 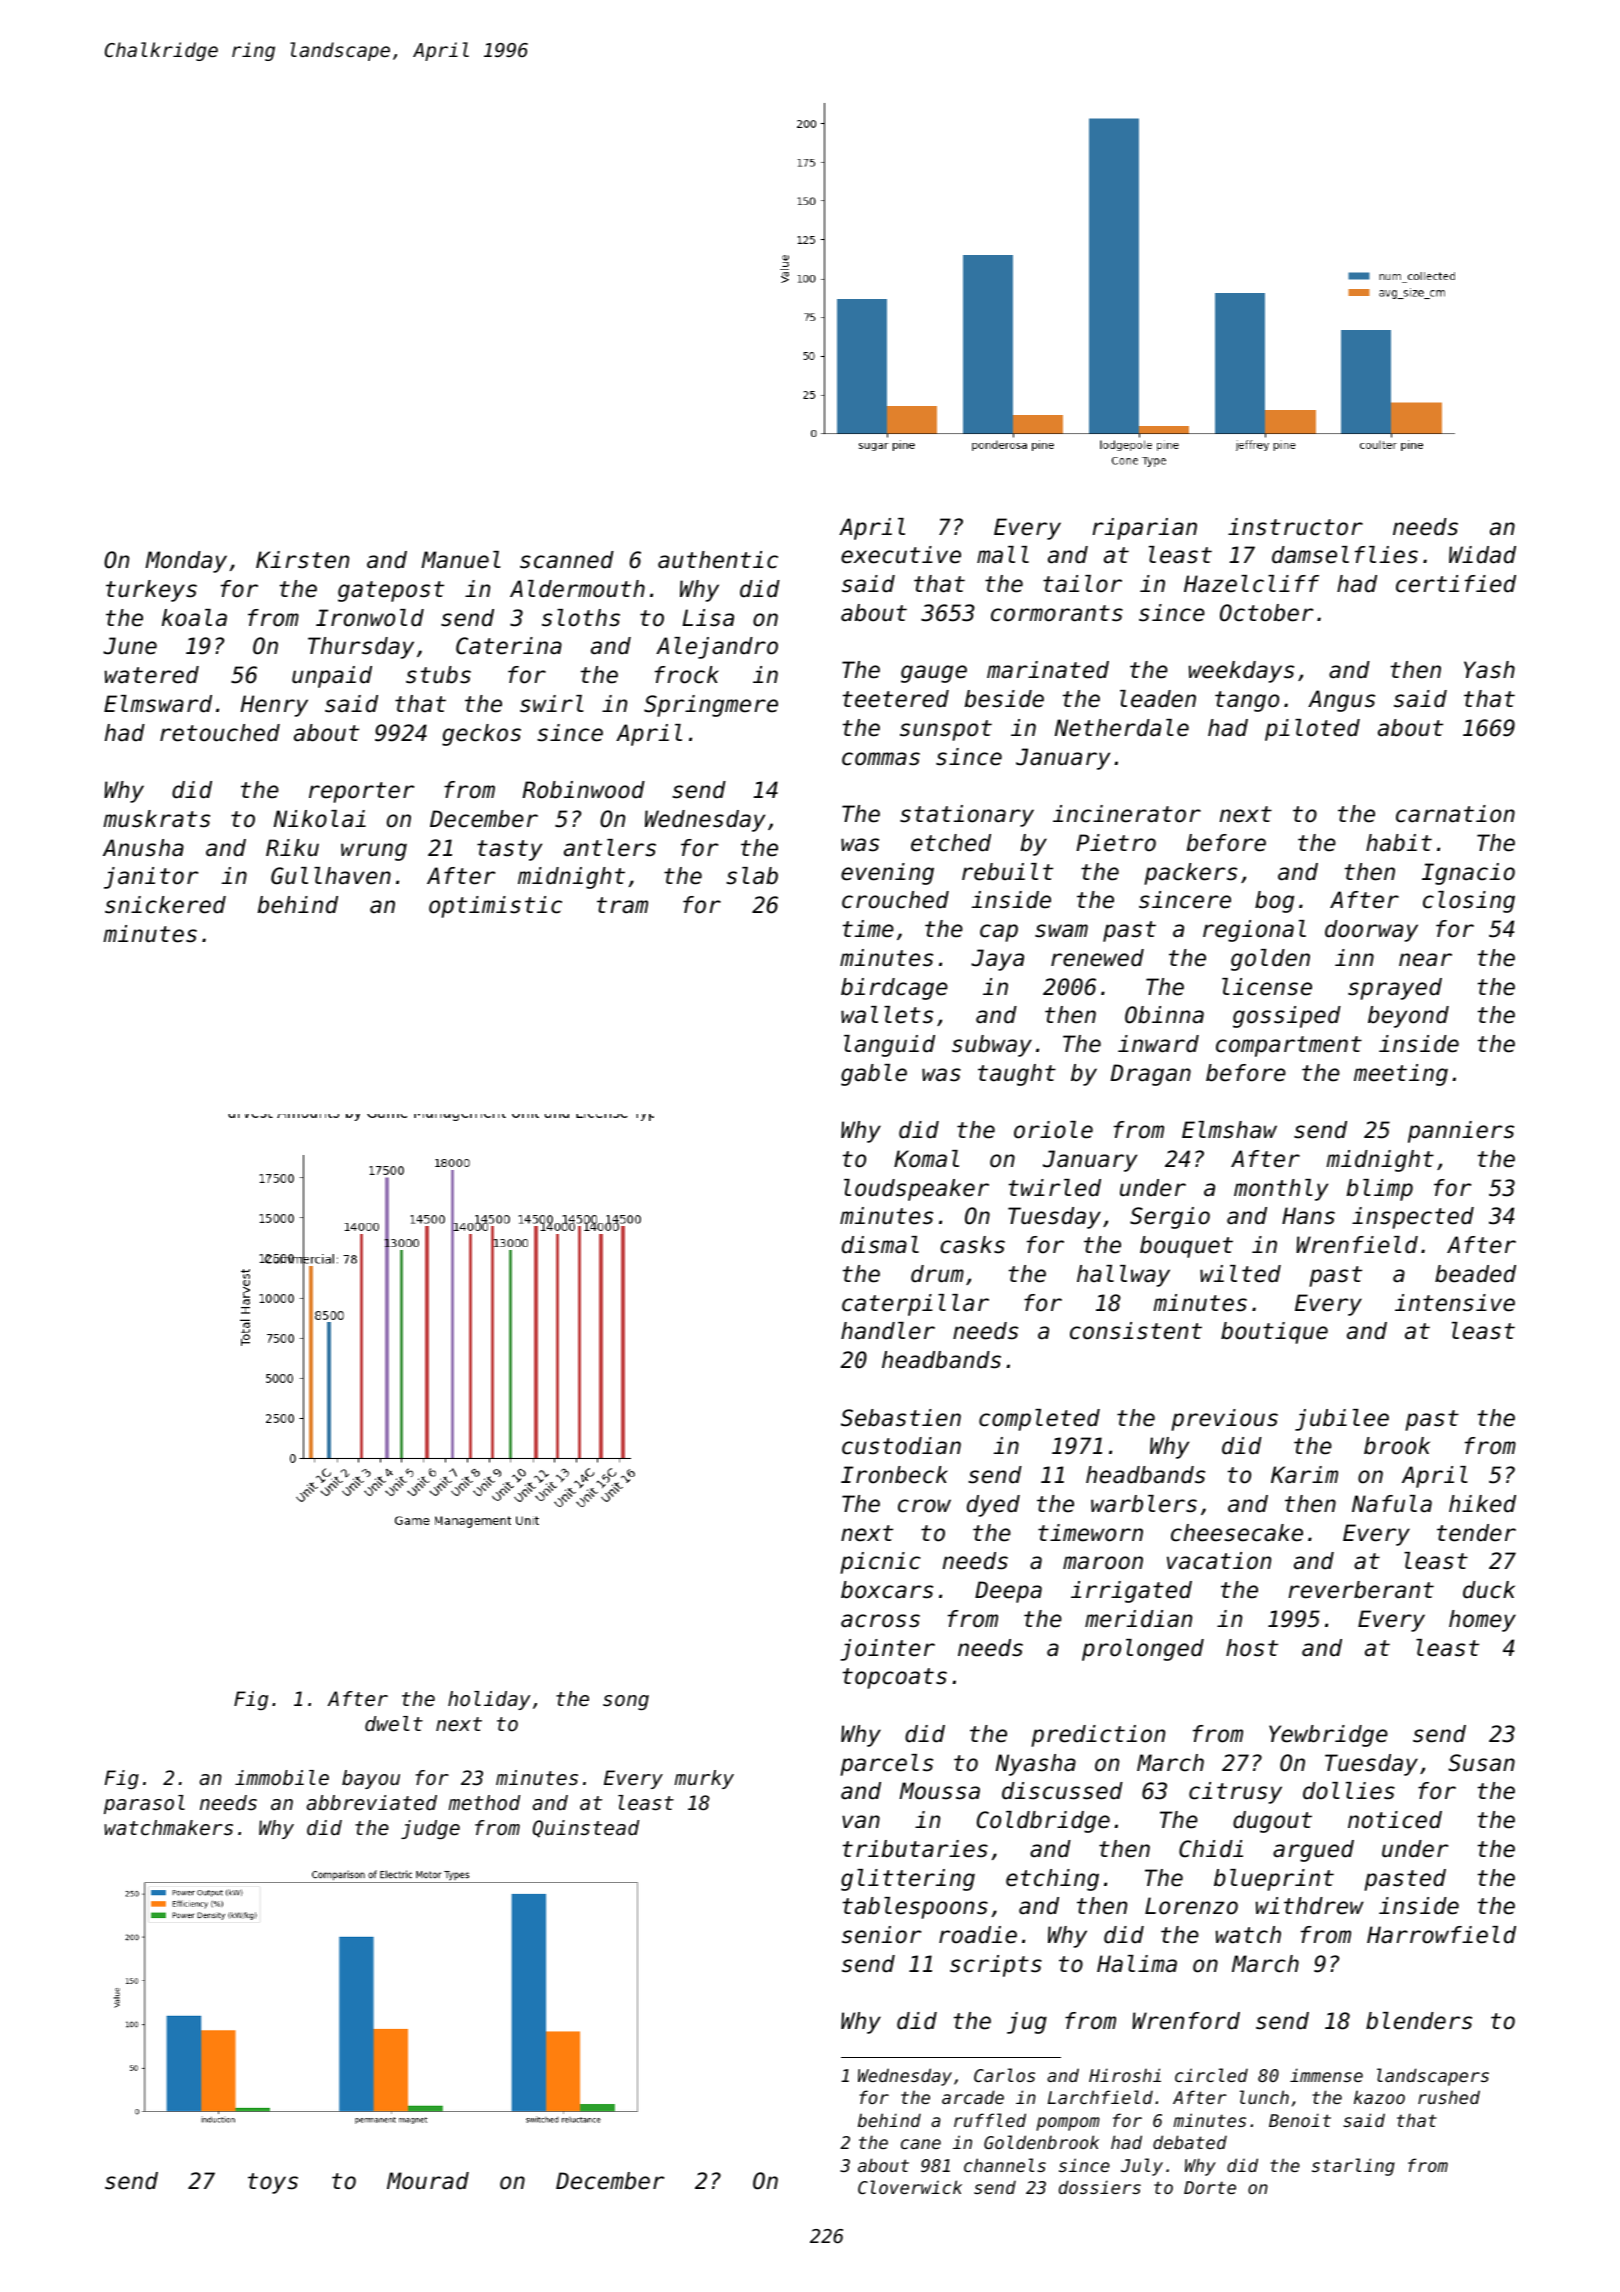 What do you see at coordinates (887, 1015) in the screenshot?
I see `wallets` at bounding box center [887, 1015].
